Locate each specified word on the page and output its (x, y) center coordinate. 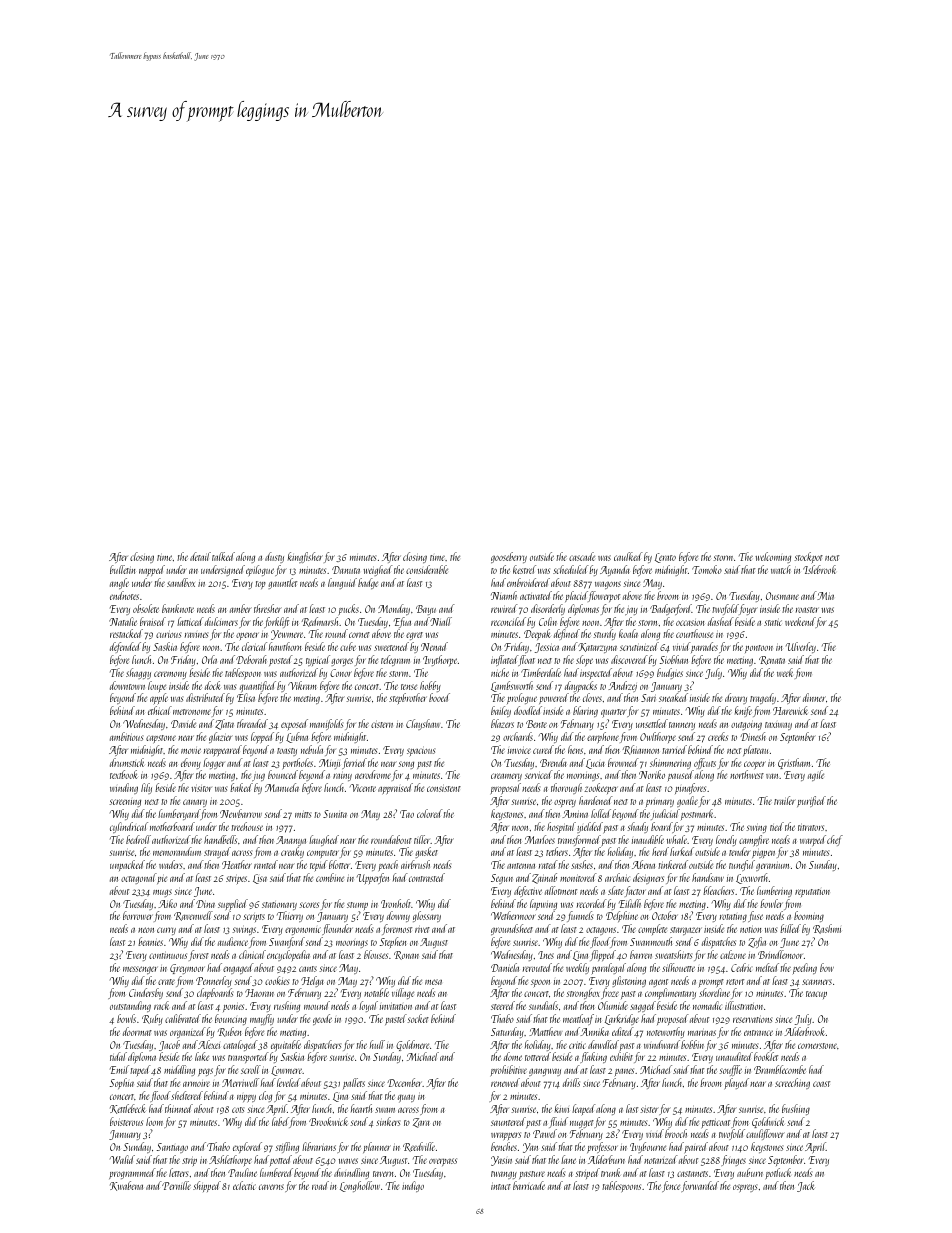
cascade (582, 556)
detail (200, 556)
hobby (430, 686)
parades (704, 647)
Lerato (665, 558)
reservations (752, 1019)
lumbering (774, 891)
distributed (205, 697)
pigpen (763, 853)
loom (154, 1121)
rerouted (537, 967)
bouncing (231, 1019)
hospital (561, 827)
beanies (150, 941)
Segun (502, 879)
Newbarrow (241, 813)
